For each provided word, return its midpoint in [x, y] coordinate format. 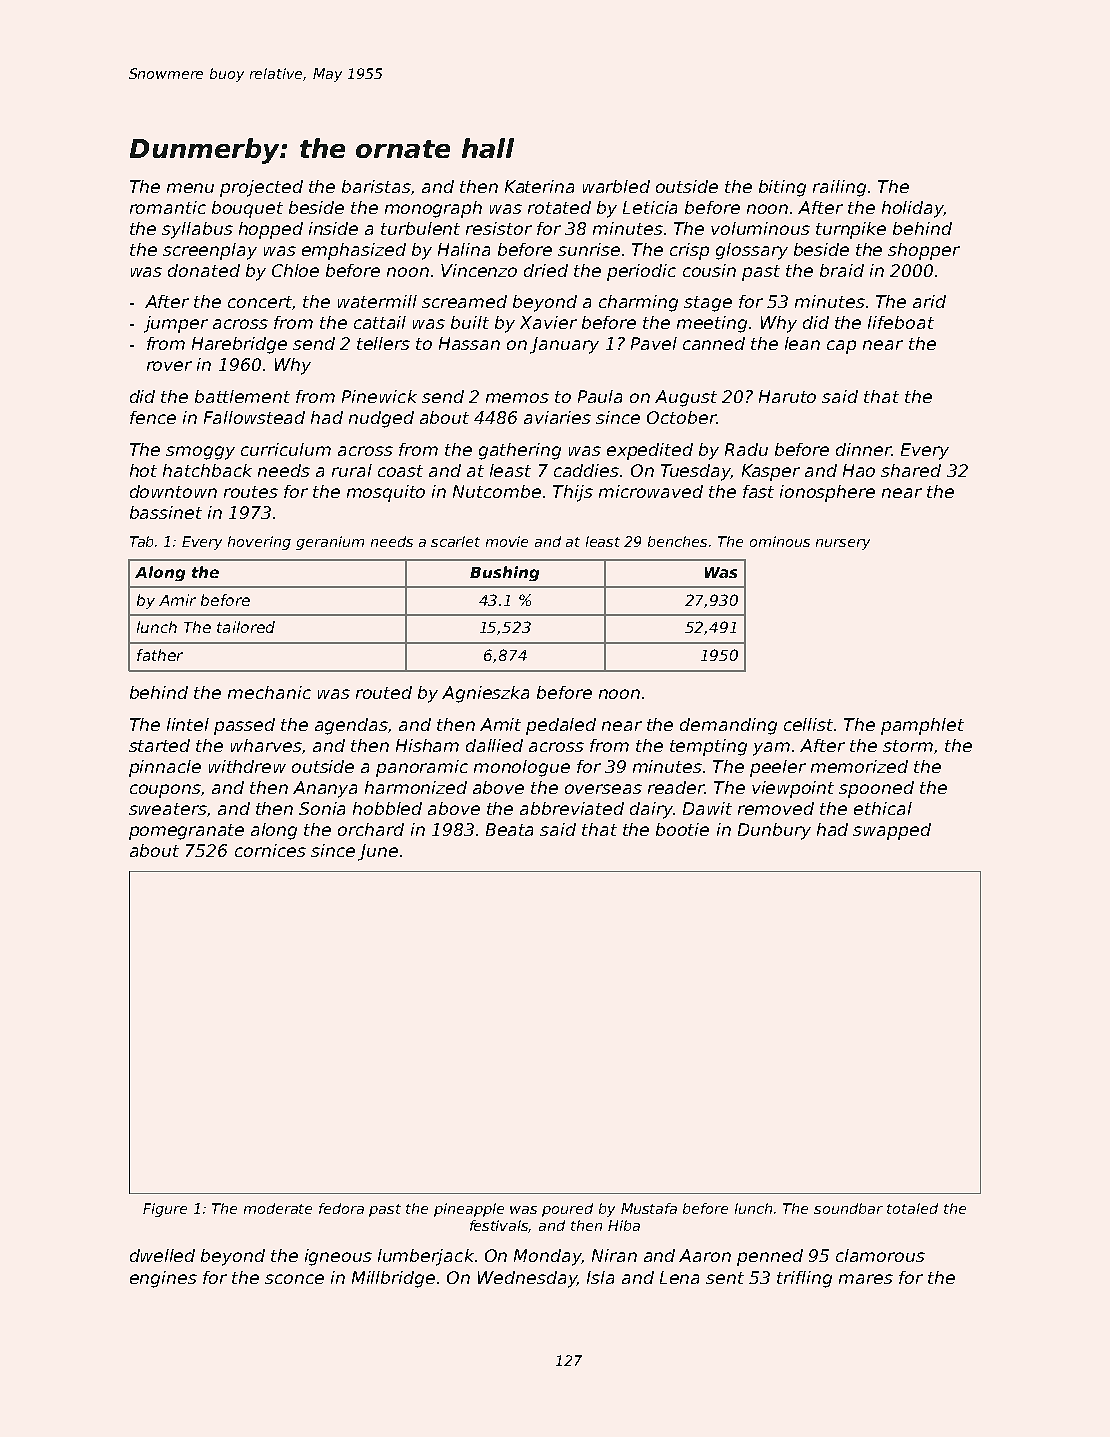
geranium [330, 543]
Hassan [469, 343]
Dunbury [774, 831]
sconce [294, 1279]
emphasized [354, 251]
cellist [808, 724]
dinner [863, 449]
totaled [912, 1208]
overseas [603, 789]
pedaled [561, 726]
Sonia [322, 808]
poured [567, 1210]
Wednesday [527, 1279]
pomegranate [186, 832]
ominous [780, 541]
